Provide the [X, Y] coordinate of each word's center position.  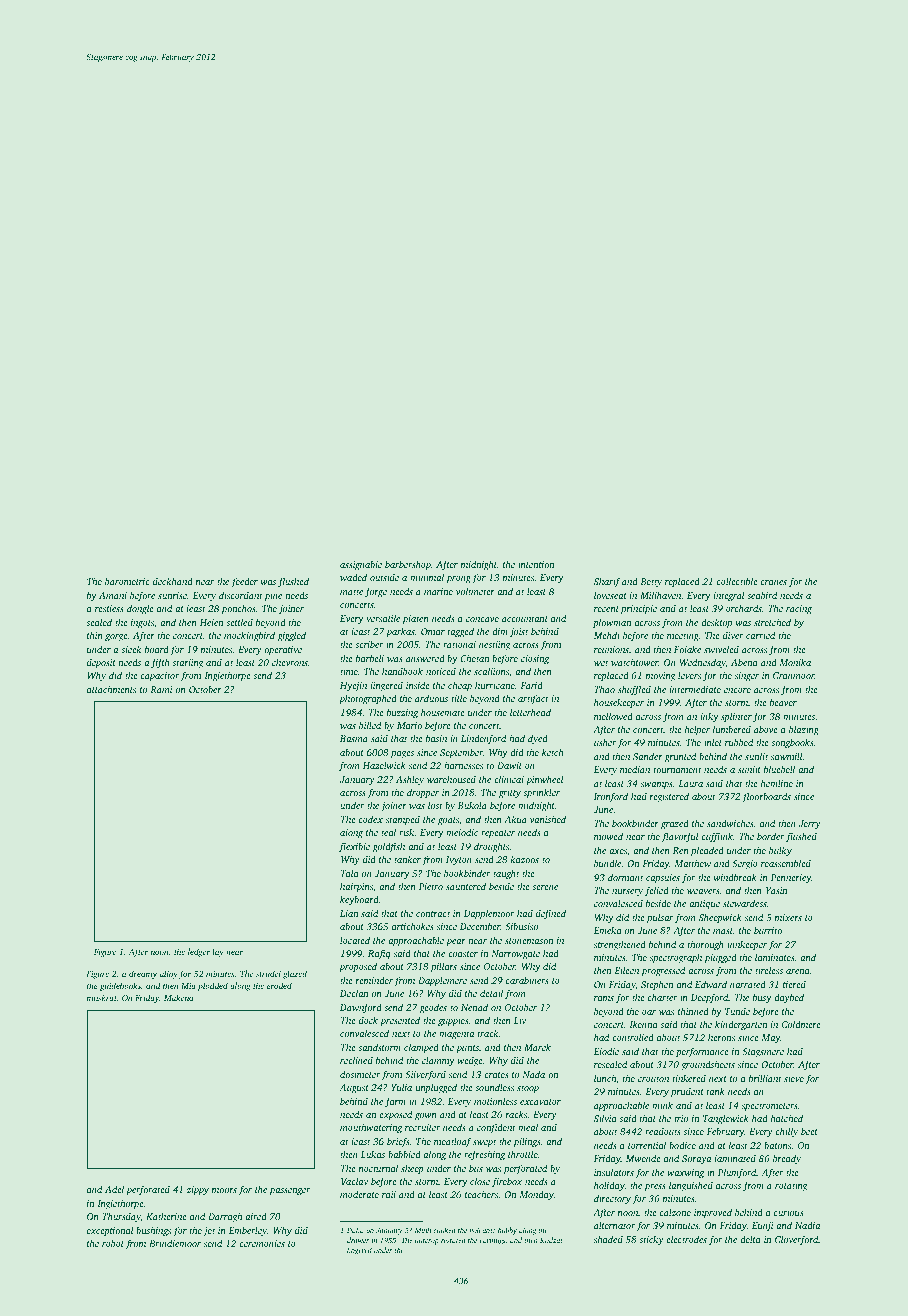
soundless [494, 1087]
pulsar [660, 918]
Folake [687, 649]
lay [218, 952]
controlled [633, 1037]
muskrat [102, 997]
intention [536, 564]
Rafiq [379, 954]
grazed [675, 824]
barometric [127, 581]
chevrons [290, 662]
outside [384, 577]
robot [113, 1243]
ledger [199, 952]
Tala [350, 873]
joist [519, 632]
